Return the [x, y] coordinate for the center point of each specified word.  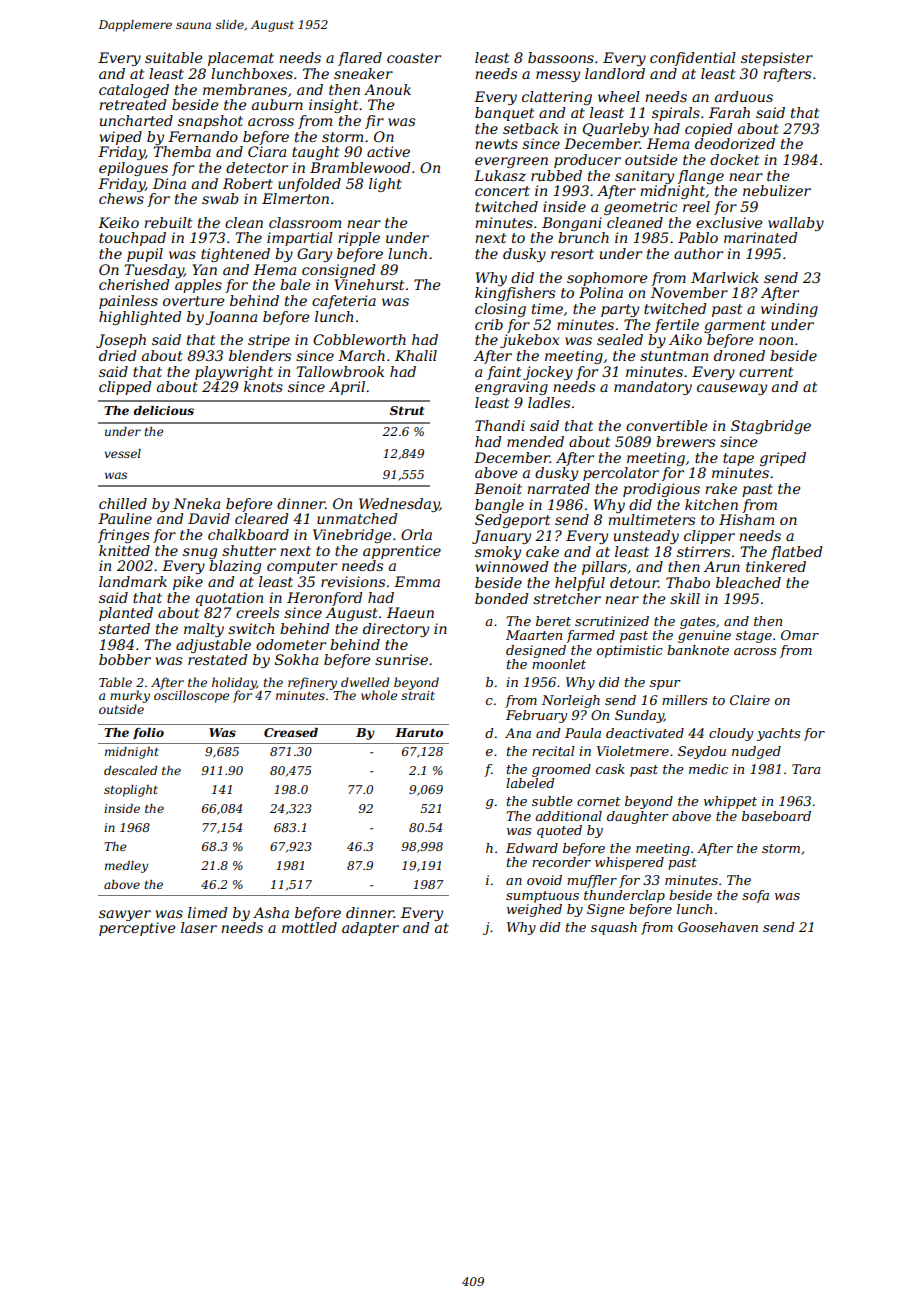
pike [188, 583]
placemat [241, 59]
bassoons [561, 57]
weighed [534, 910]
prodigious [661, 490]
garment [735, 326]
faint [504, 373]
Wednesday [399, 505]
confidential [693, 59]
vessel [123, 453]
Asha [271, 912]
